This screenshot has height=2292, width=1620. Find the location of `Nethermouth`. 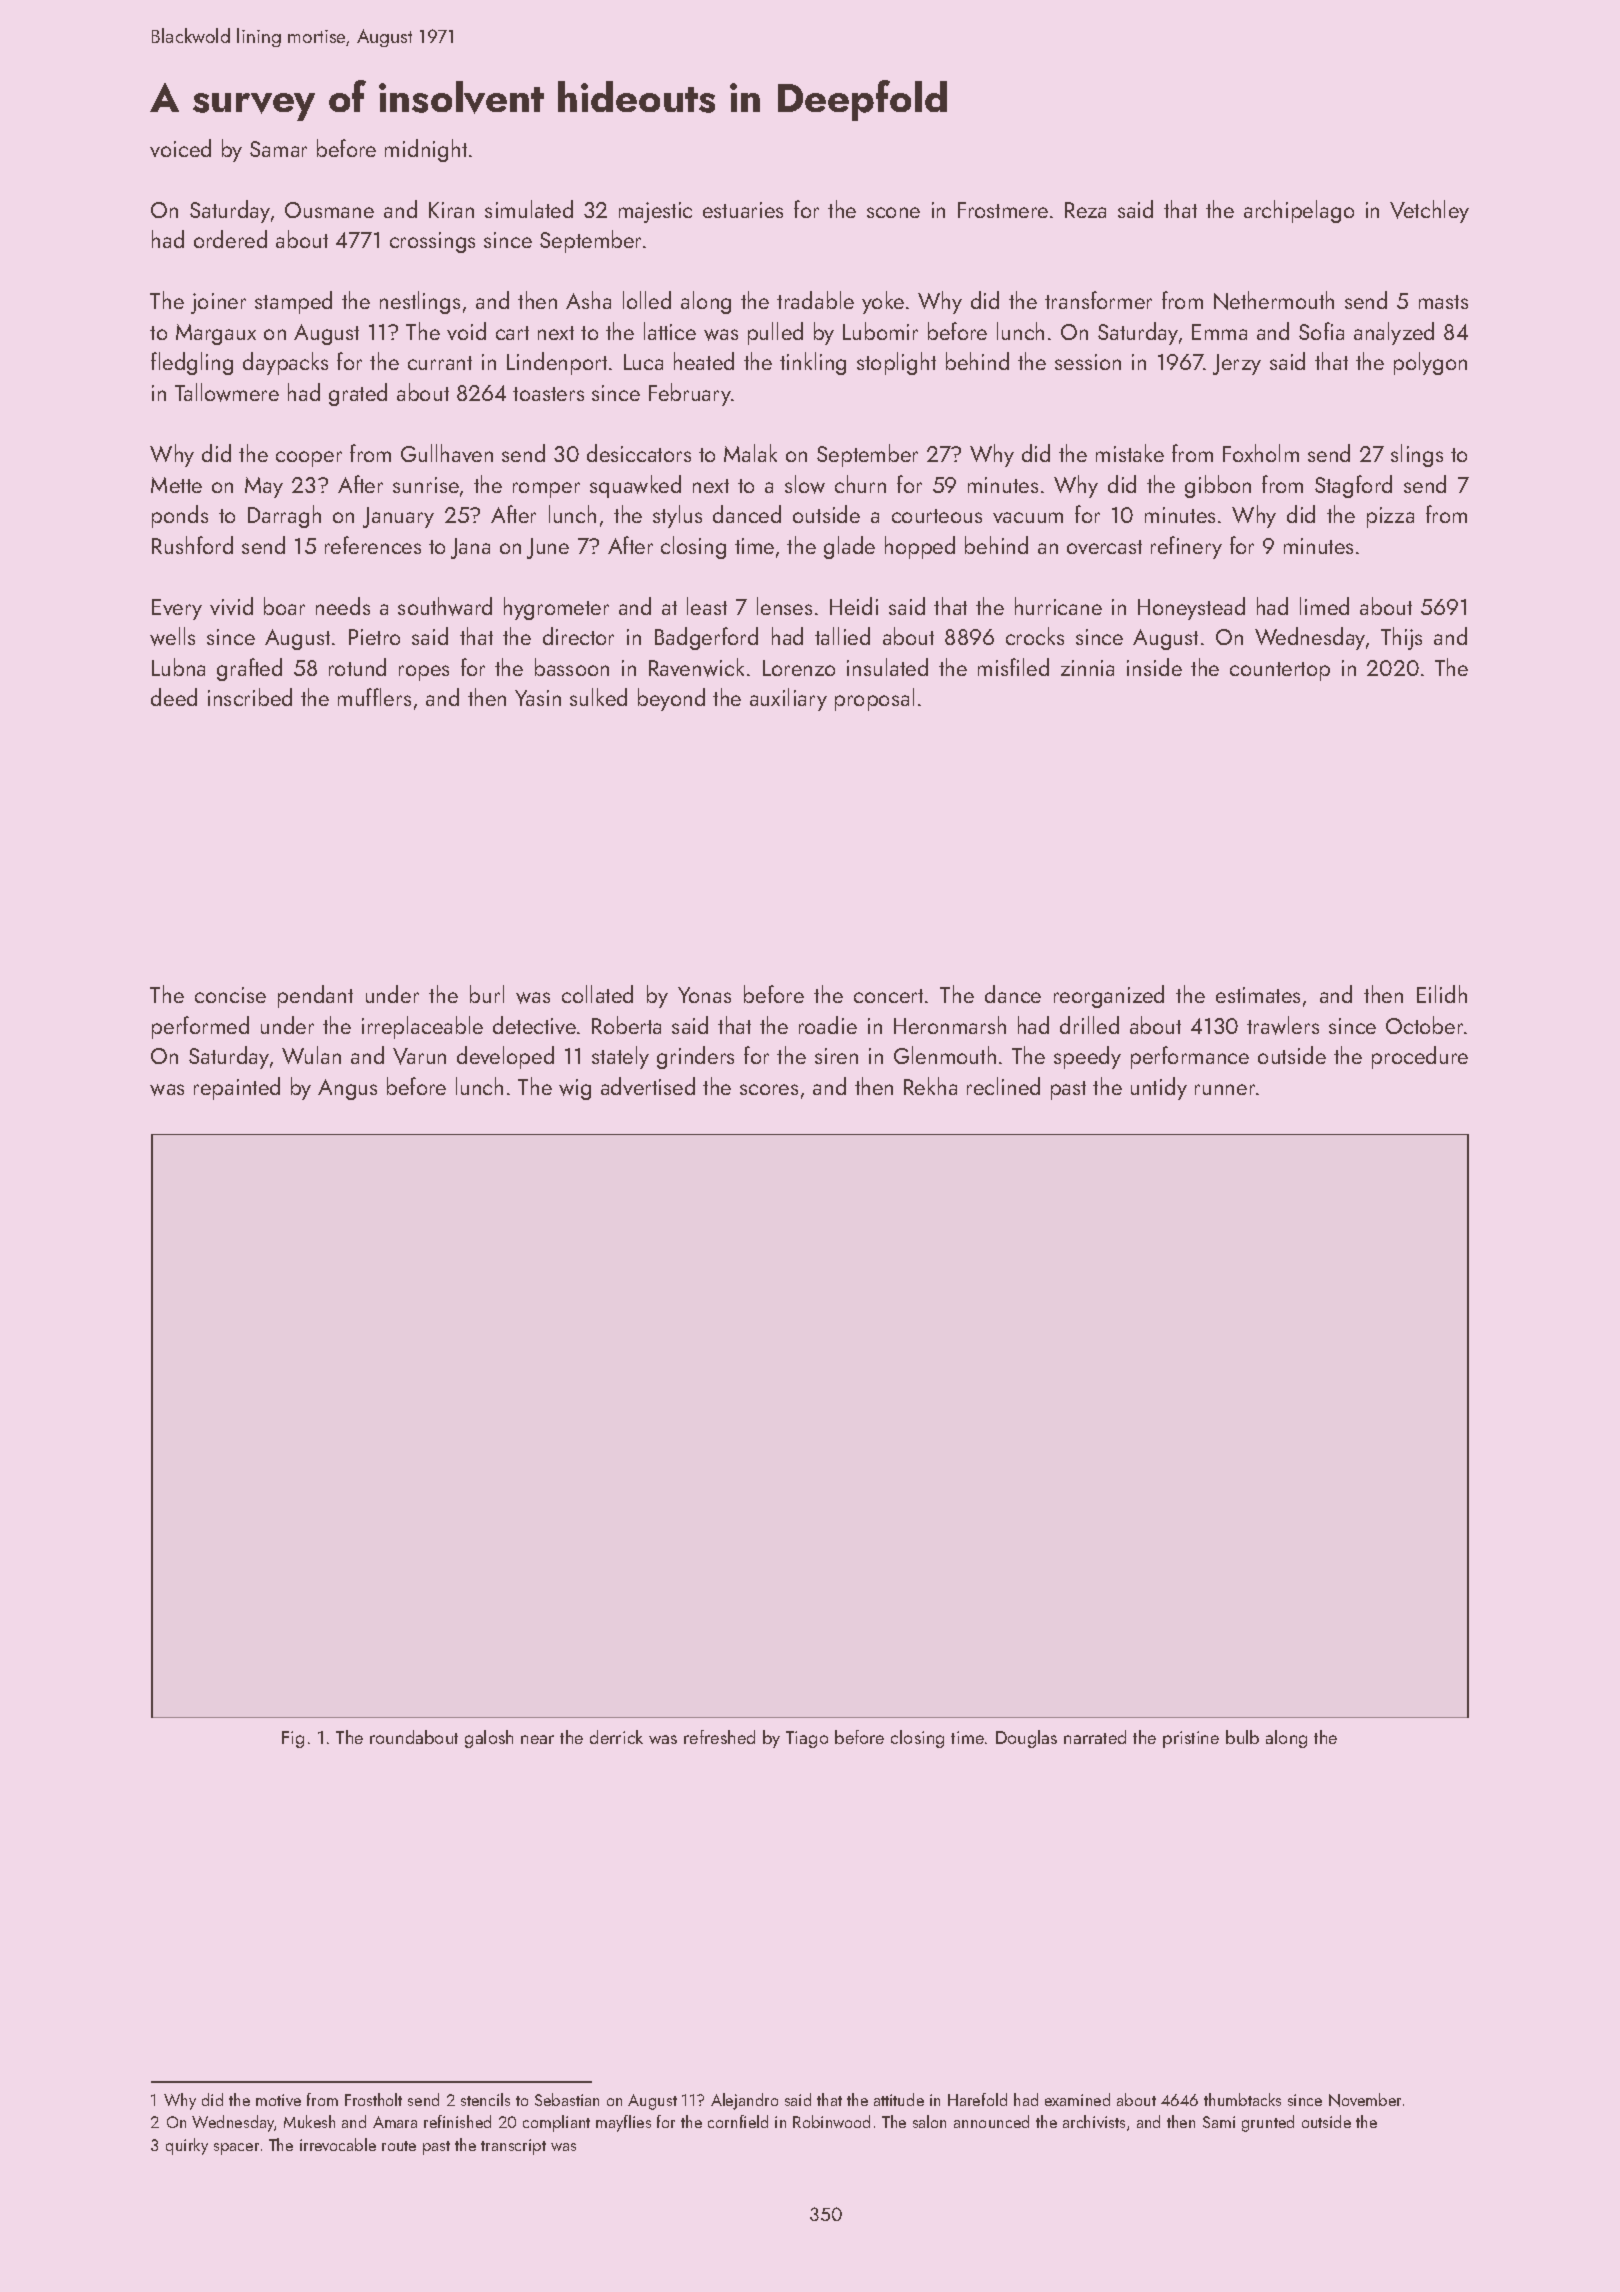

Nethermouth is located at coordinates (1274, 300).
